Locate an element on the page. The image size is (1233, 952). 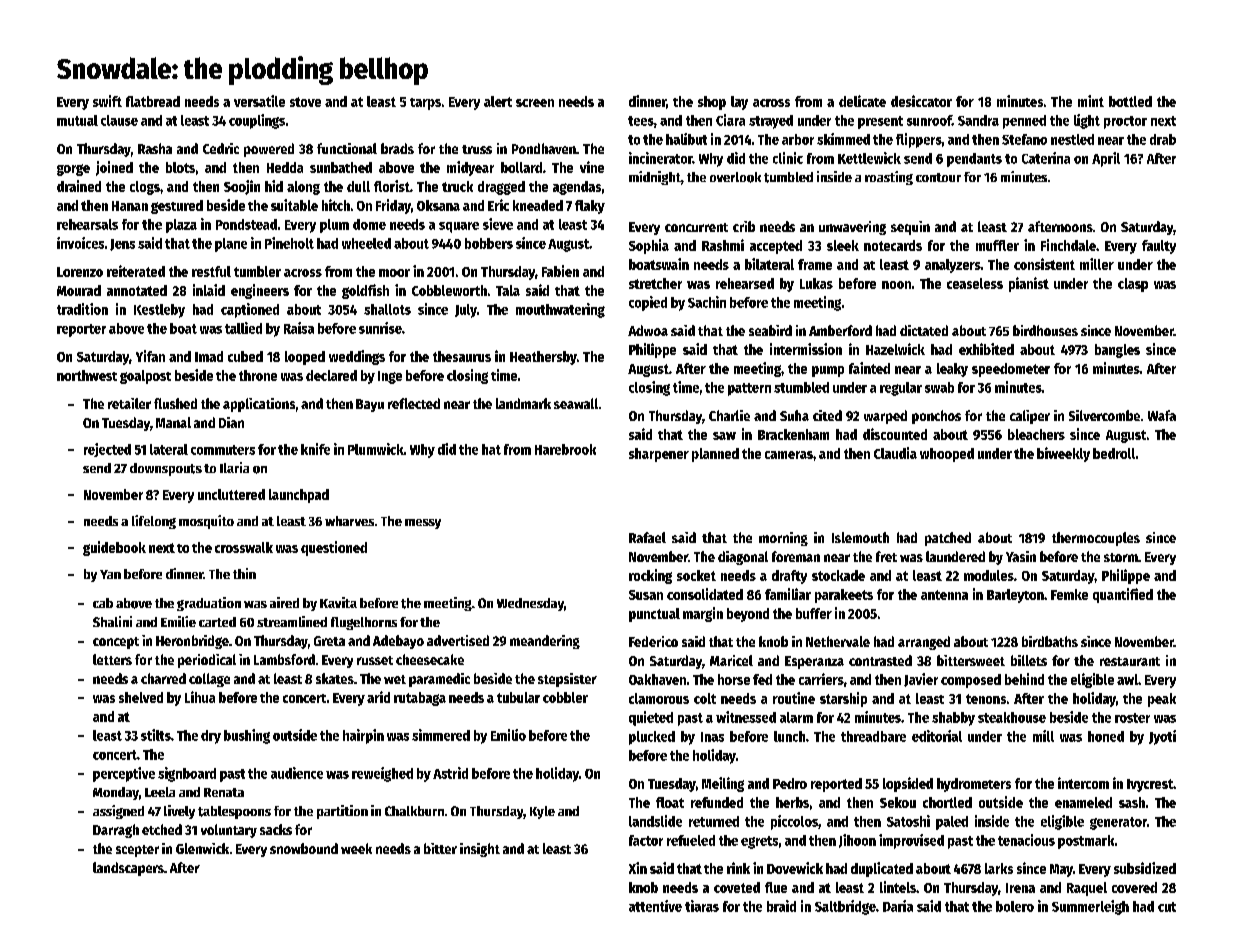
postmark is located at coordinates (1086, 842).
